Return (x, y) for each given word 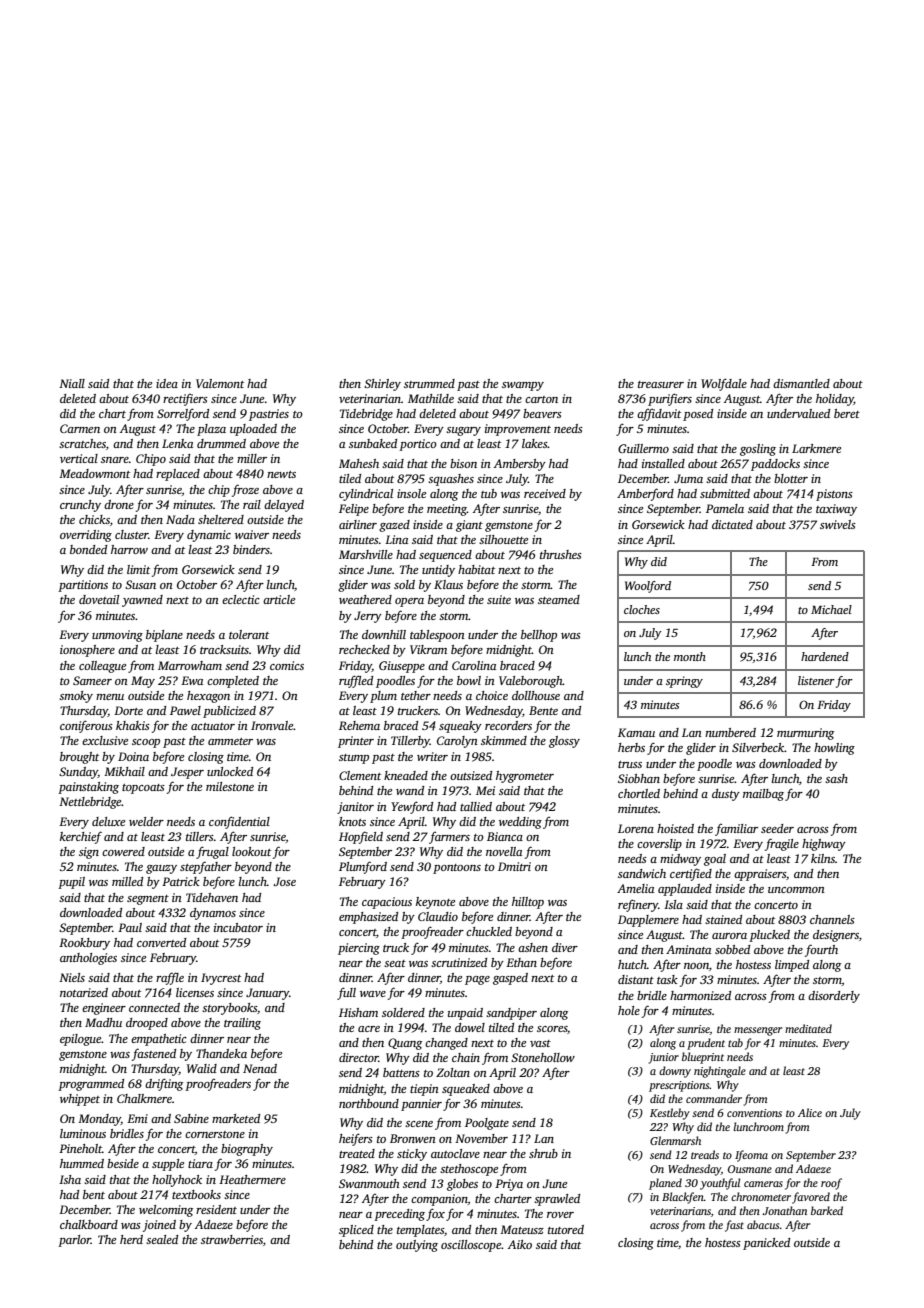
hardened (825, 656)
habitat (476, 569)
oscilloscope (471, 1246)
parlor (74, 1241)
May (143, 682)
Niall (72, 383)
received (545, 493)
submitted (725, 493)
